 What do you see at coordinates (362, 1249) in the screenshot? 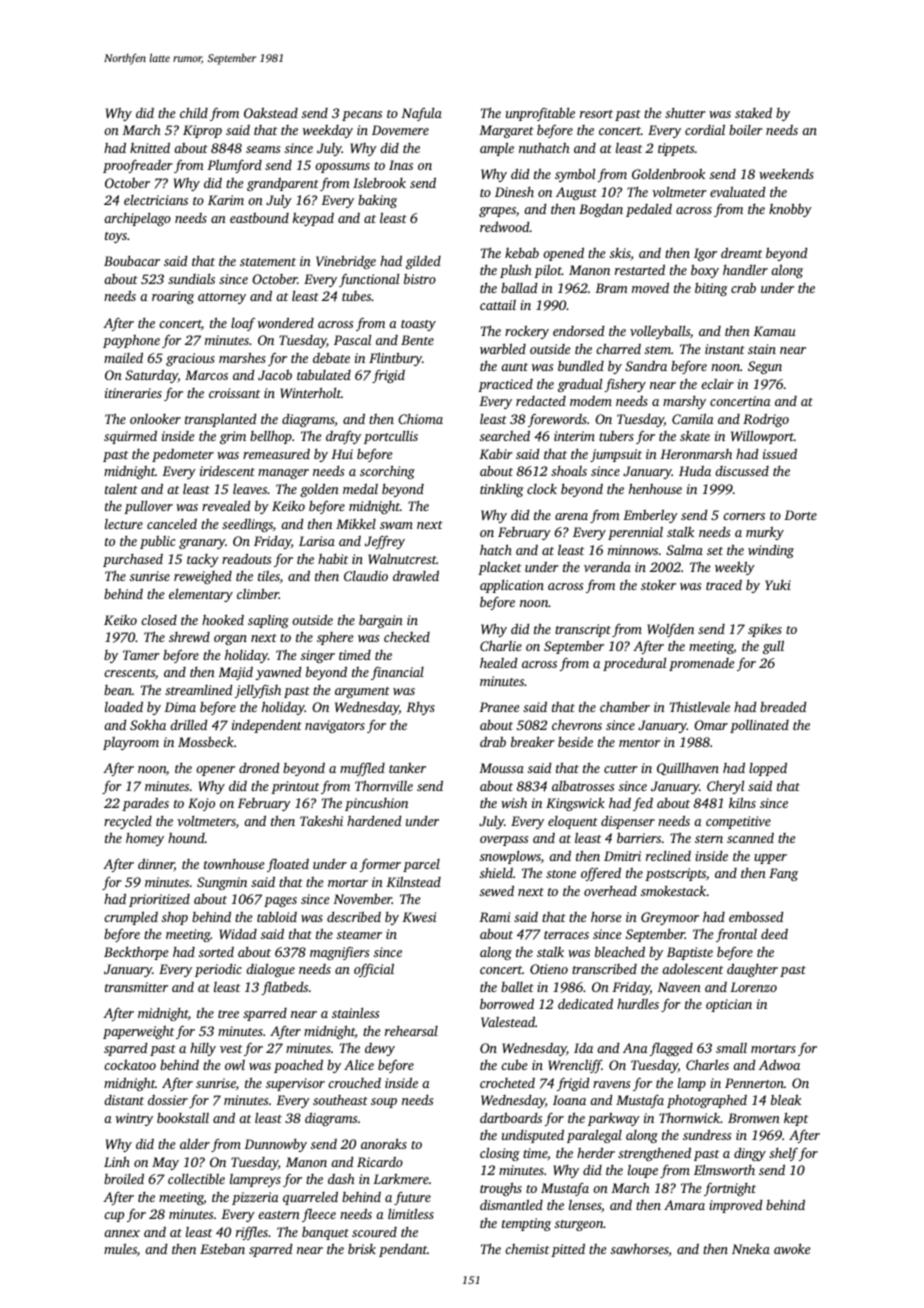
I see `brisk` at bounding box center [362, 1249].
